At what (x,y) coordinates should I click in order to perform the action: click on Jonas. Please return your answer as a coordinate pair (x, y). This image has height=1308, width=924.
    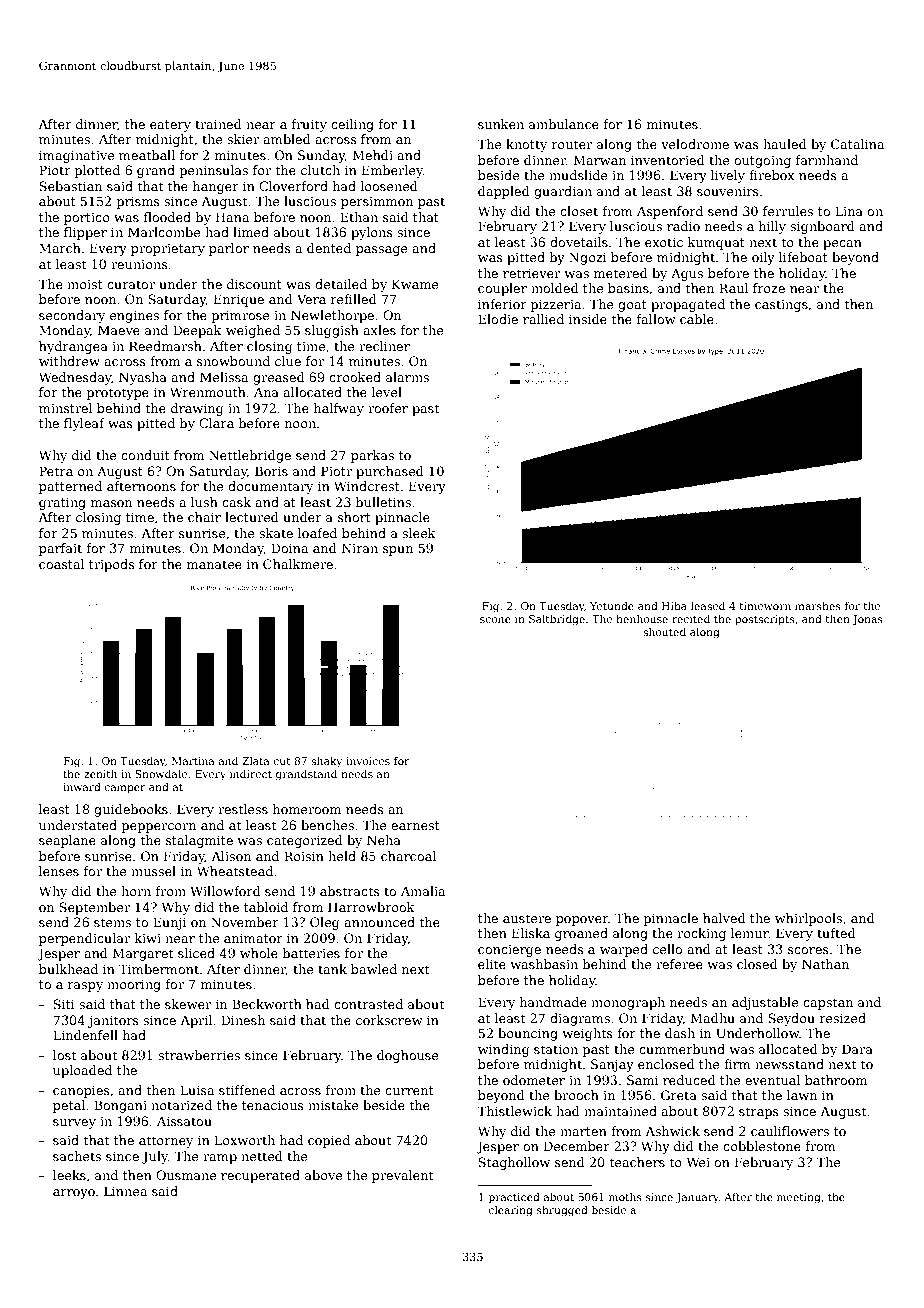
    Looking at the image, I should click on (867, 620).
